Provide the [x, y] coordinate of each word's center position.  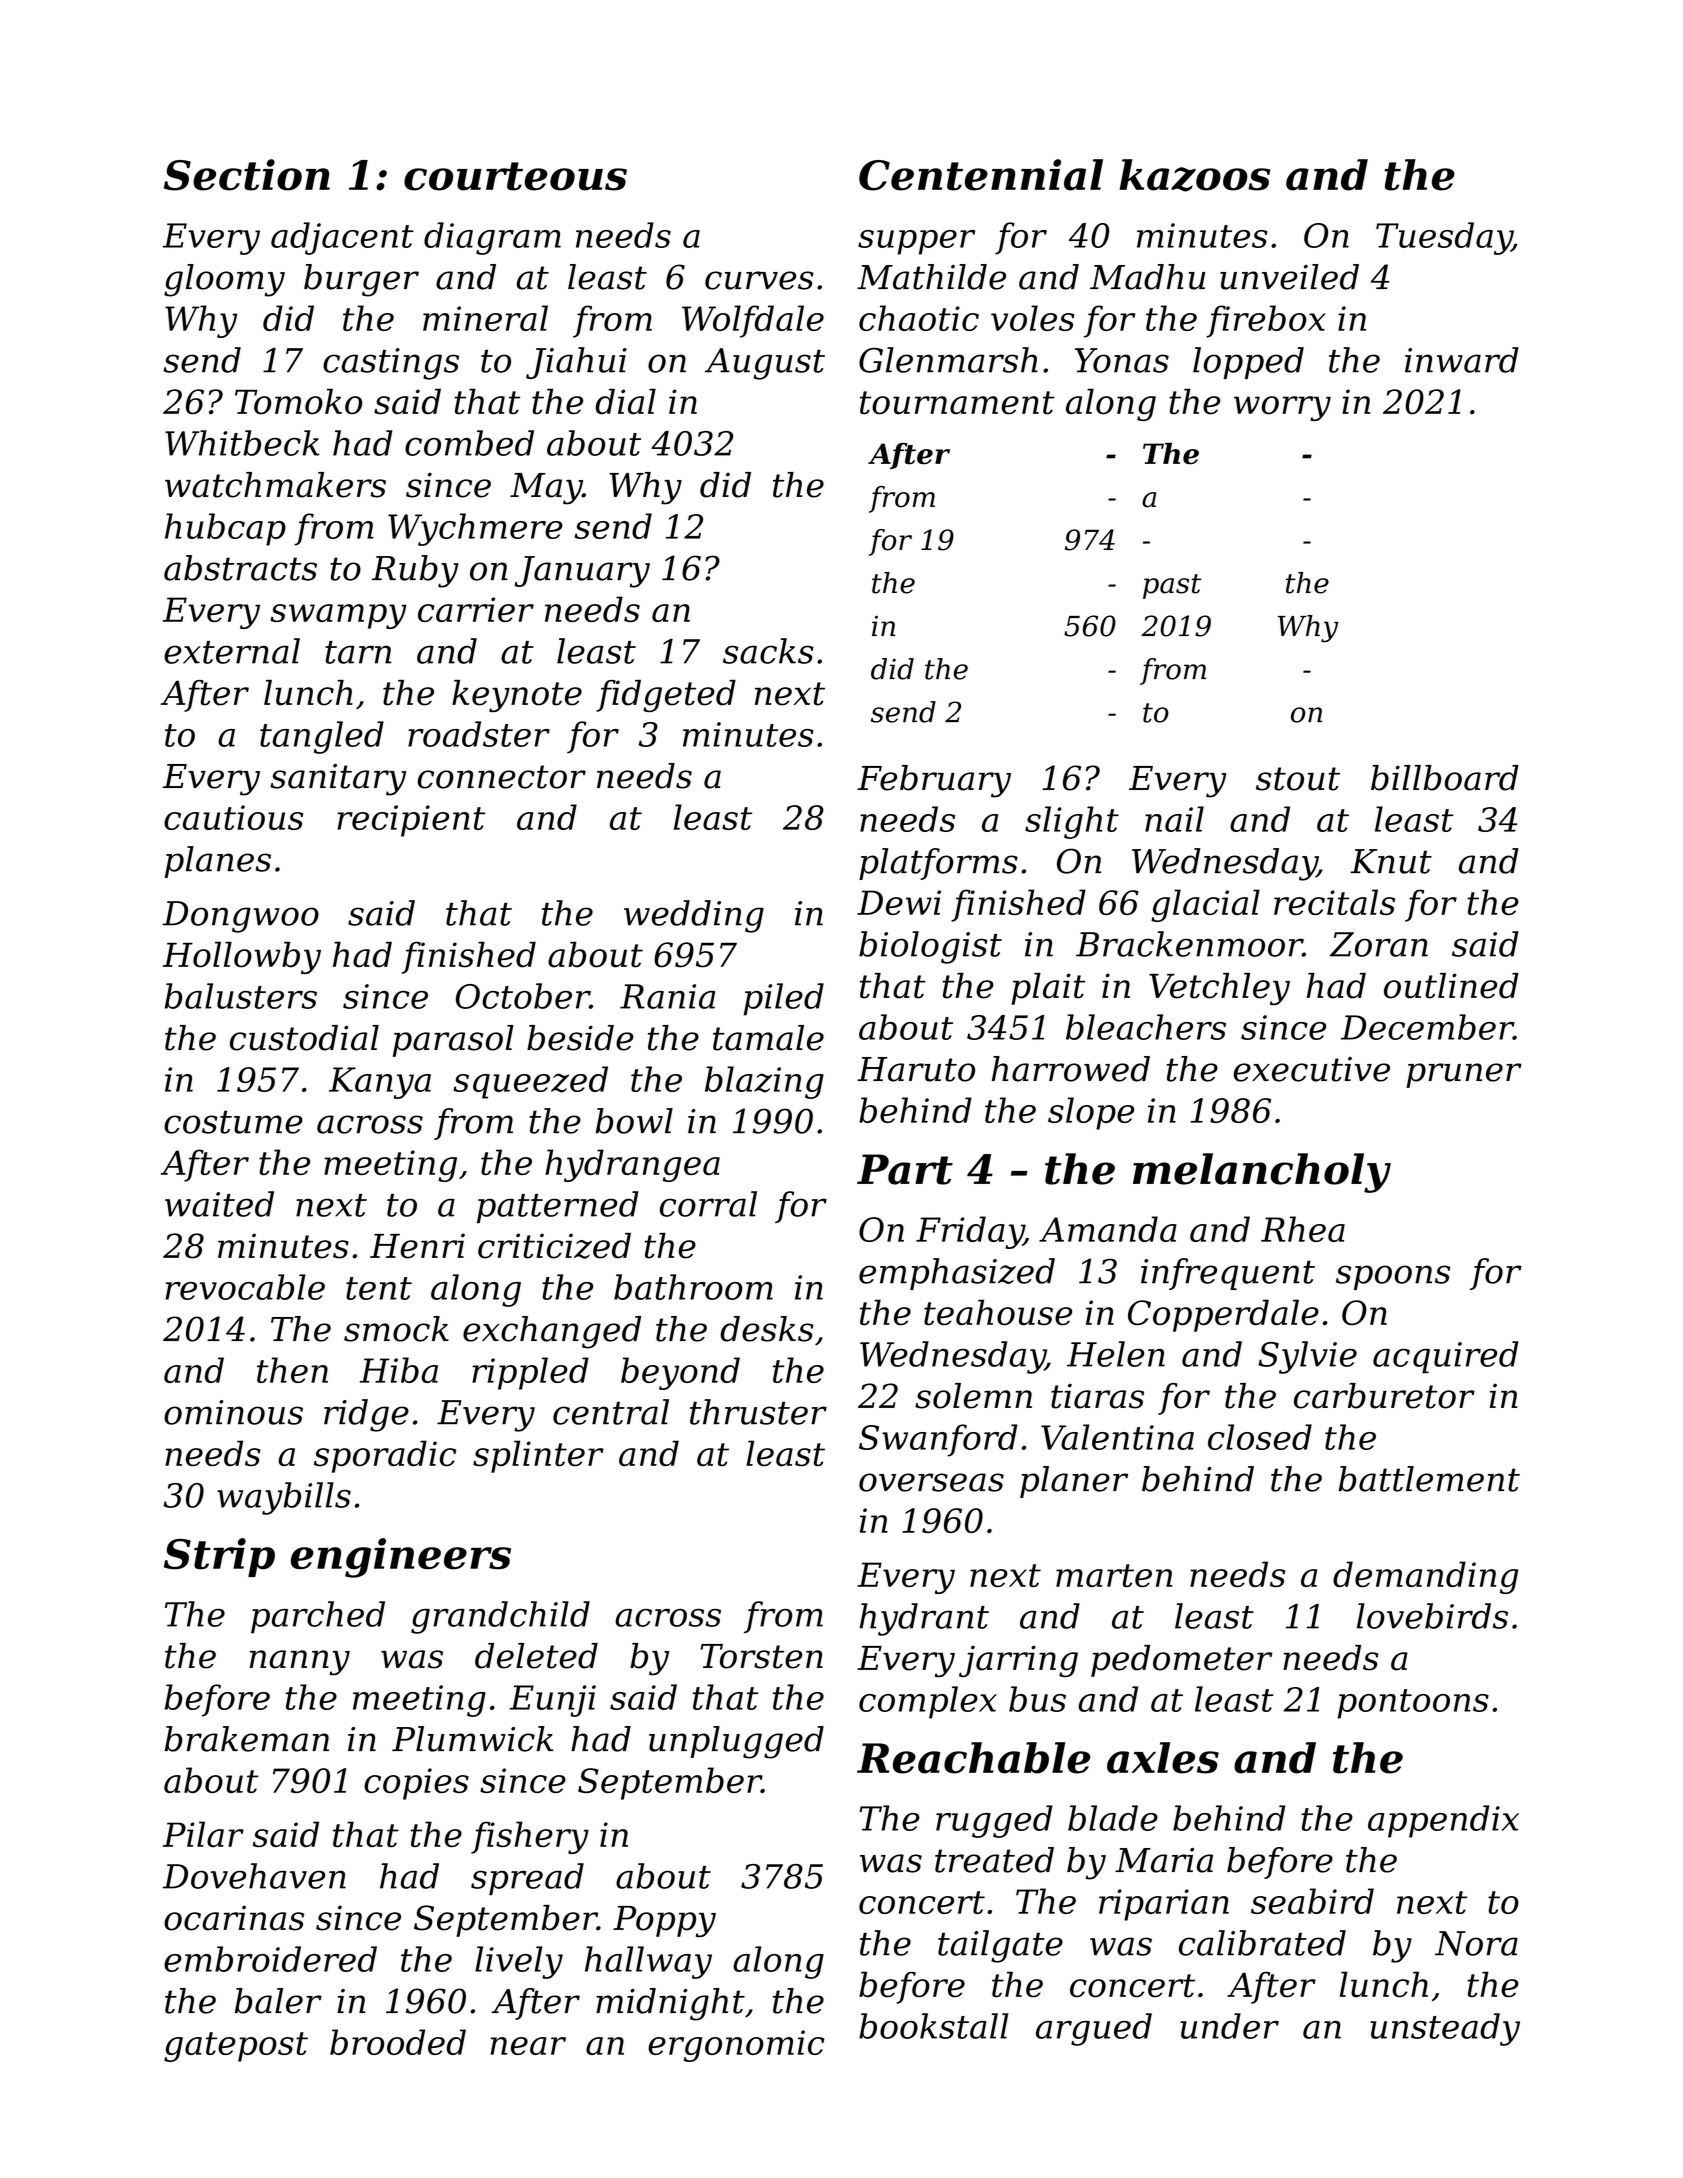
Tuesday [1444, 238]
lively [519, 1962]
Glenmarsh [948, 360]
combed [469, 443]
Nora [1476, 1943]
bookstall [933, 2026]
